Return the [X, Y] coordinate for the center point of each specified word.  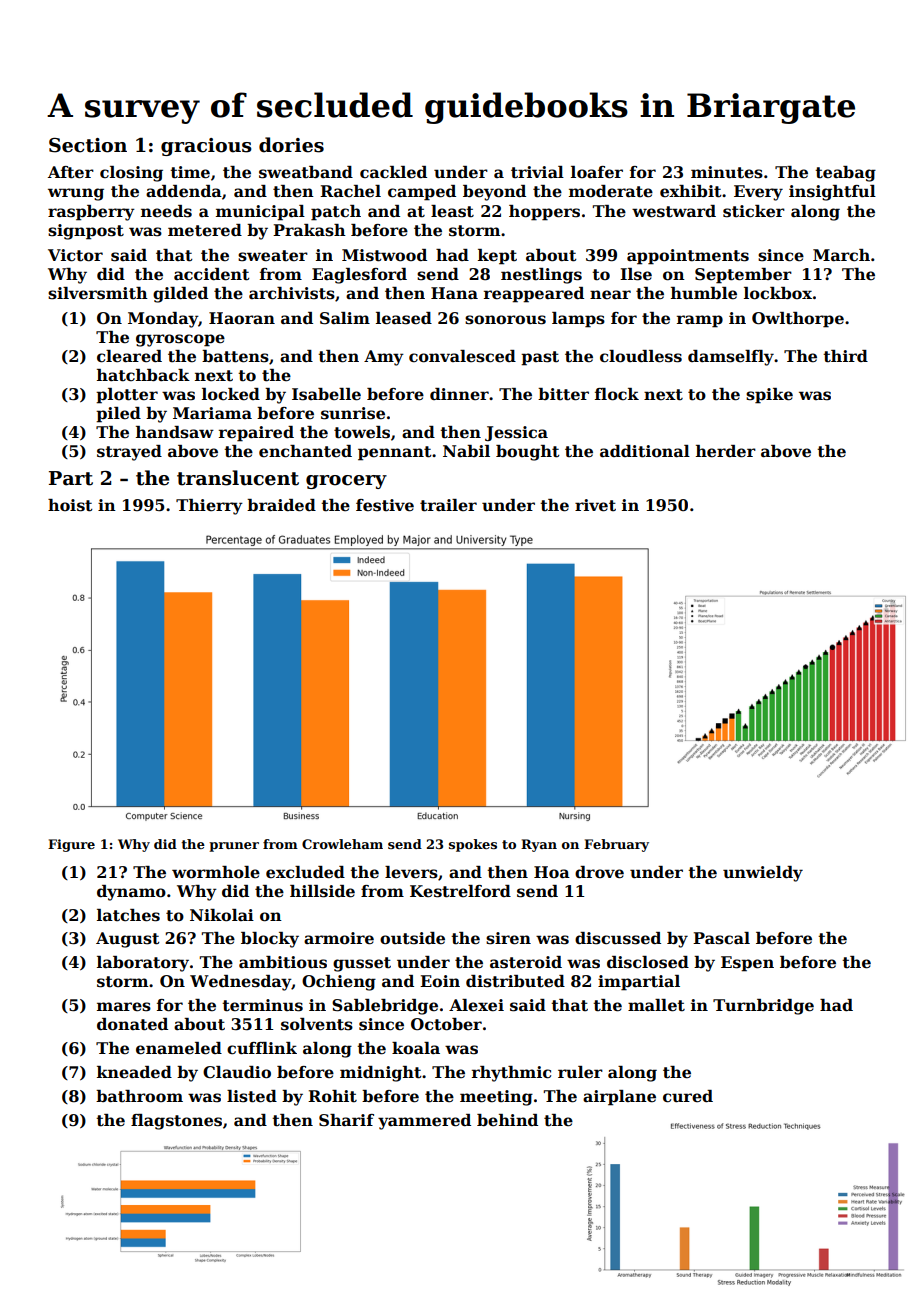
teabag [845, 174]
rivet [595, 505]
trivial [537, 172]
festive [385, 505]
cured [688, 1096]
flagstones [176, 1122]
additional [645, 451]
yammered [424, 1122]
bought [528, 453]
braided [281, 505]
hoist [70, 505]
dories [291, 145]
